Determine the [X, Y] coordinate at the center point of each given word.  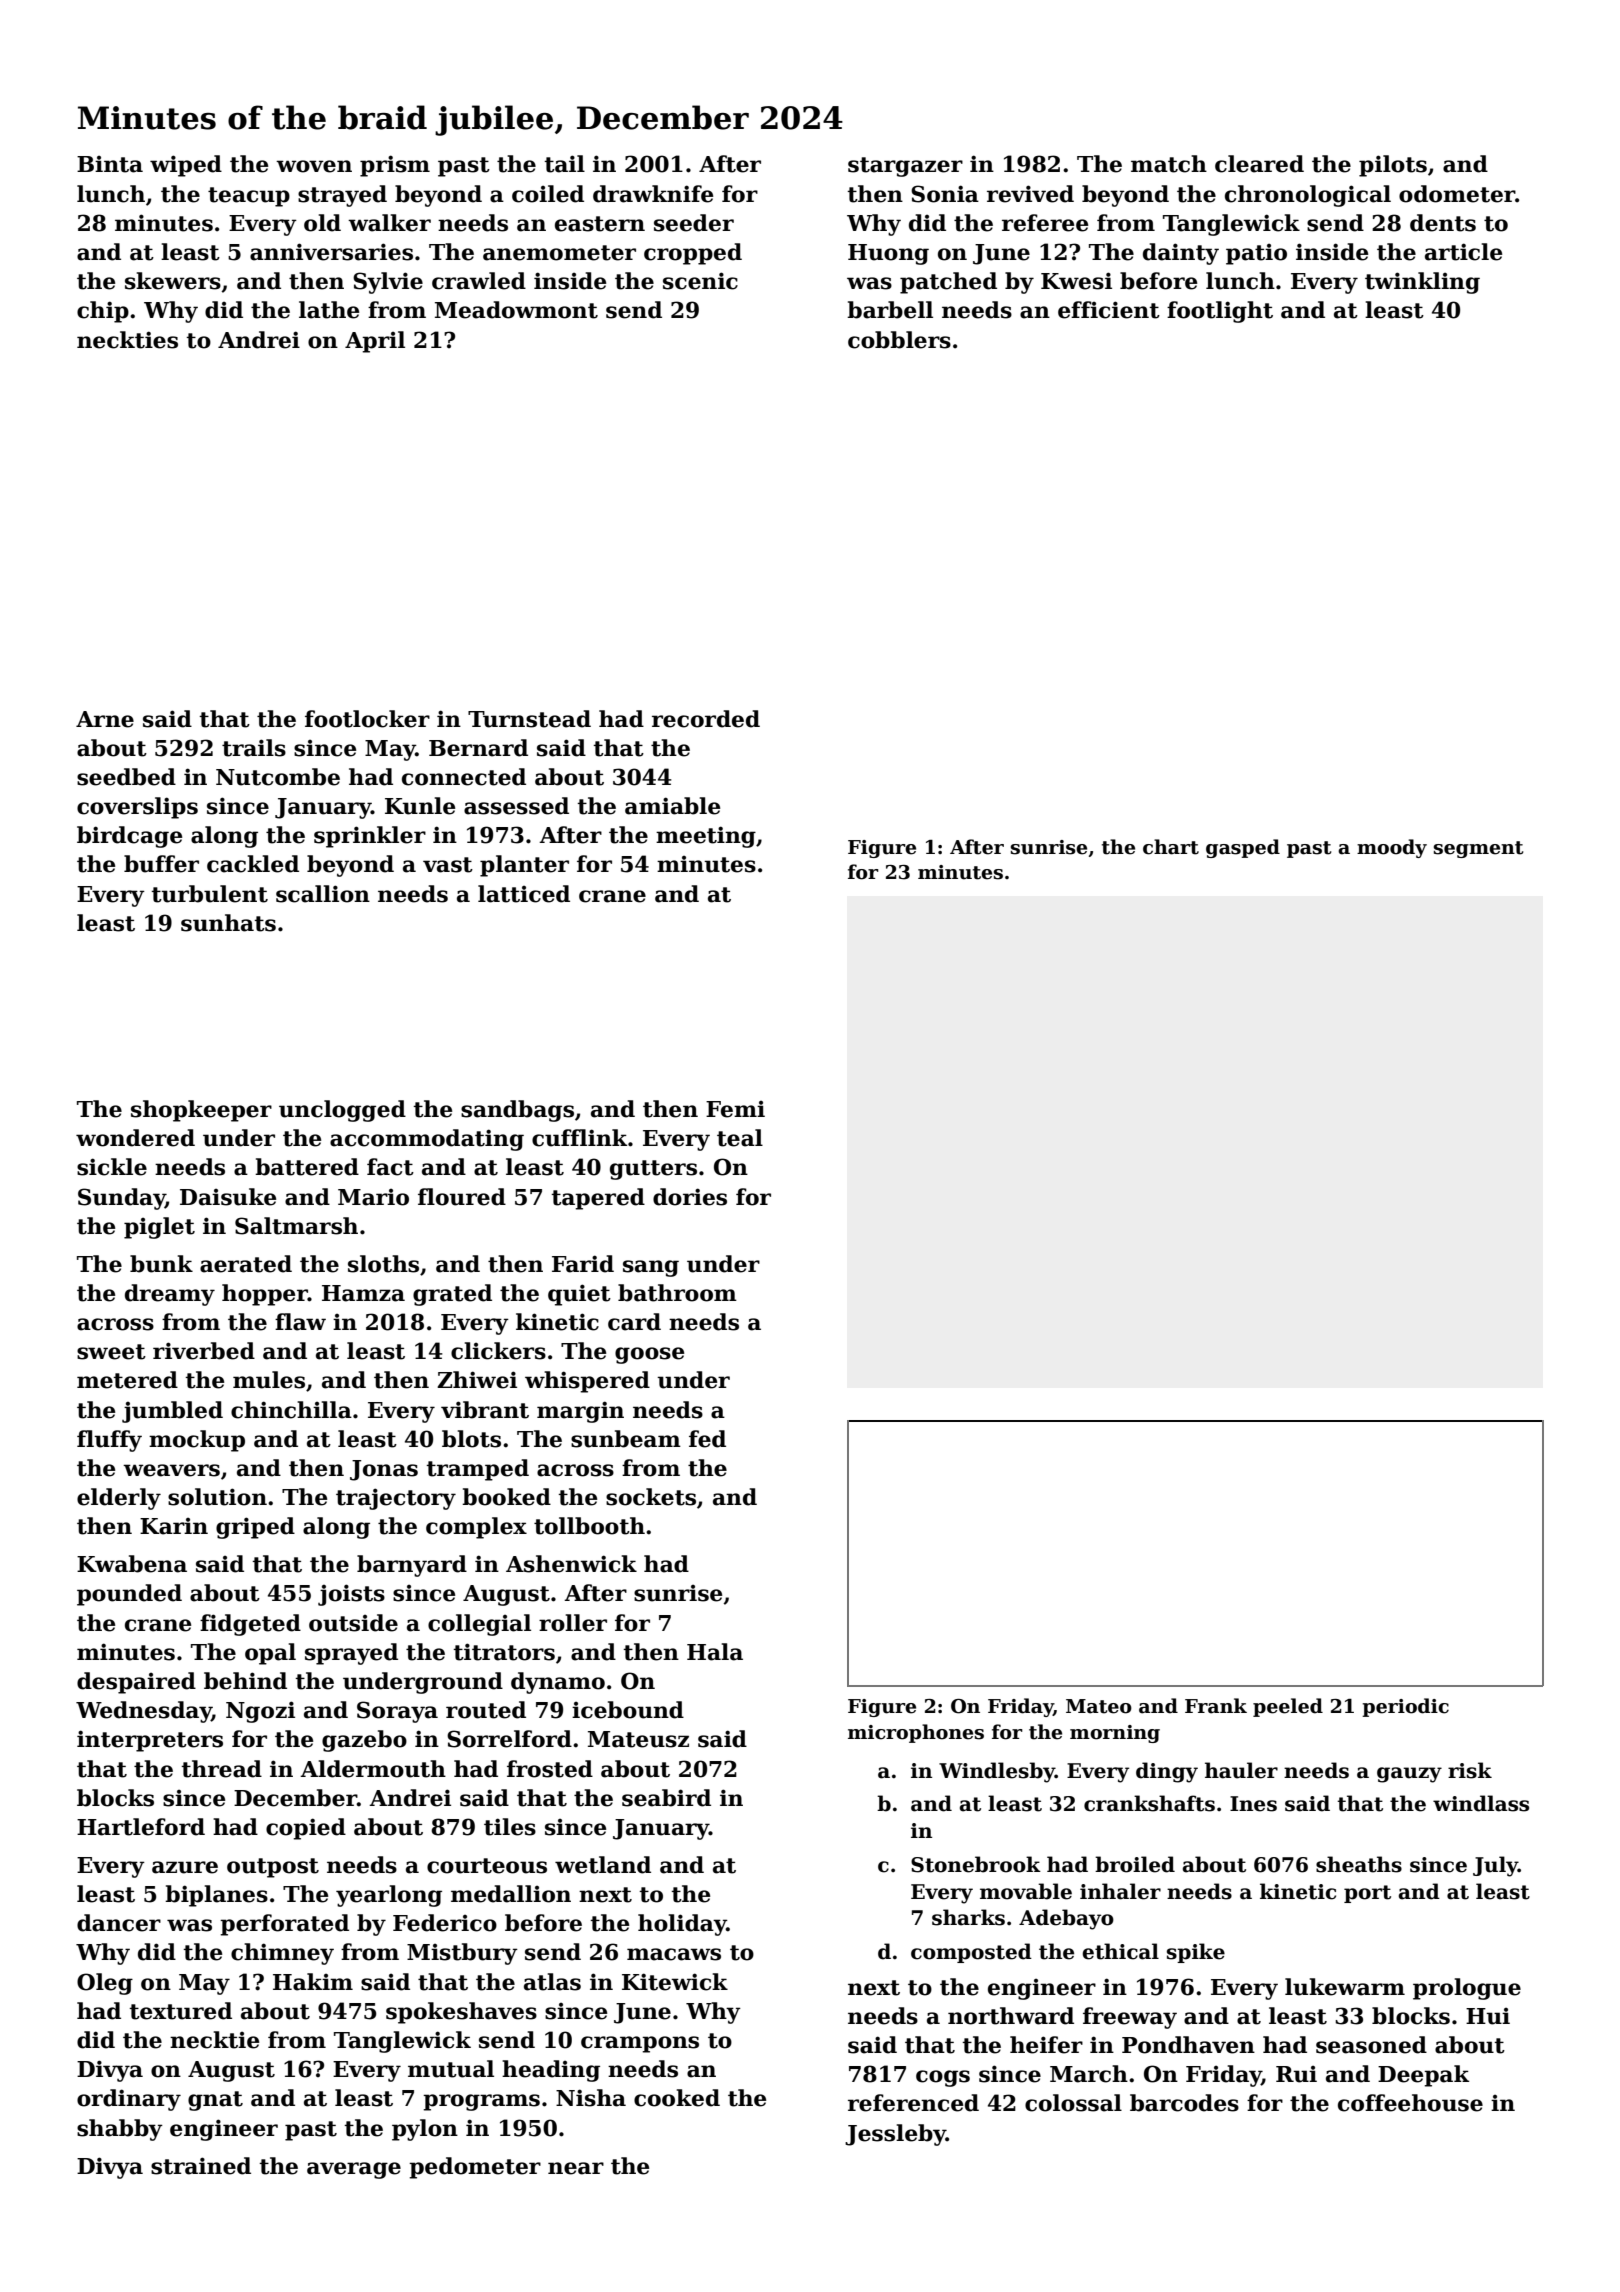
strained [201, 2166]
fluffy [109, 1441]
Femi [735, 1109]
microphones [916, 1733]
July [1495, 1866]
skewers [173, 281]
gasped [1243, 848]
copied [306, 1829]
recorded [706, 719]
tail [564, 164]
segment [1478, 849]
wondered [135, 1138]
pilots [1393, 166]
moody [1392, 848]
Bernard [478, 748]
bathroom [677, 1293]
